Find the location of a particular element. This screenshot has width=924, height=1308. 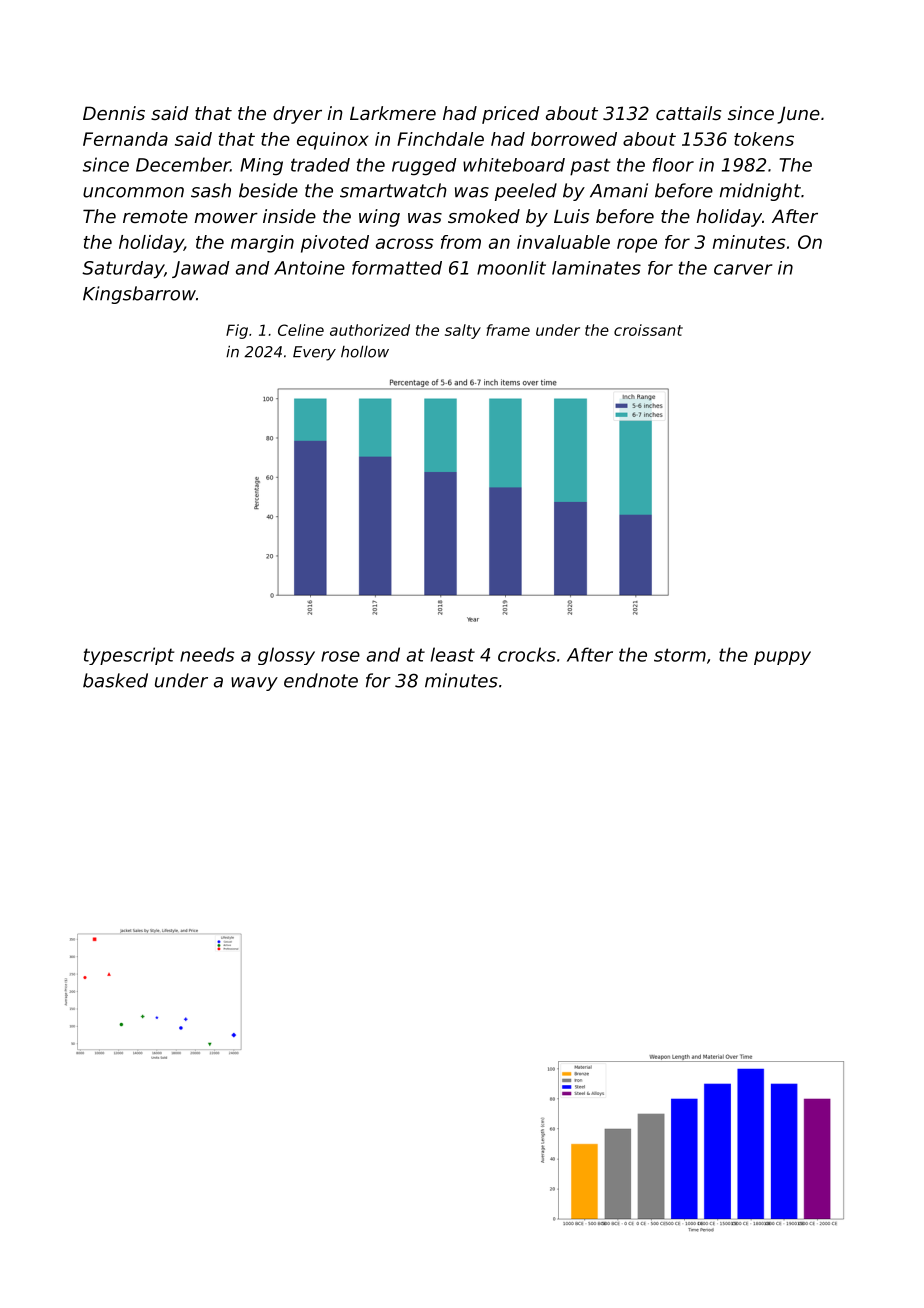

Larkmere is located at coordinates (393, 113).
